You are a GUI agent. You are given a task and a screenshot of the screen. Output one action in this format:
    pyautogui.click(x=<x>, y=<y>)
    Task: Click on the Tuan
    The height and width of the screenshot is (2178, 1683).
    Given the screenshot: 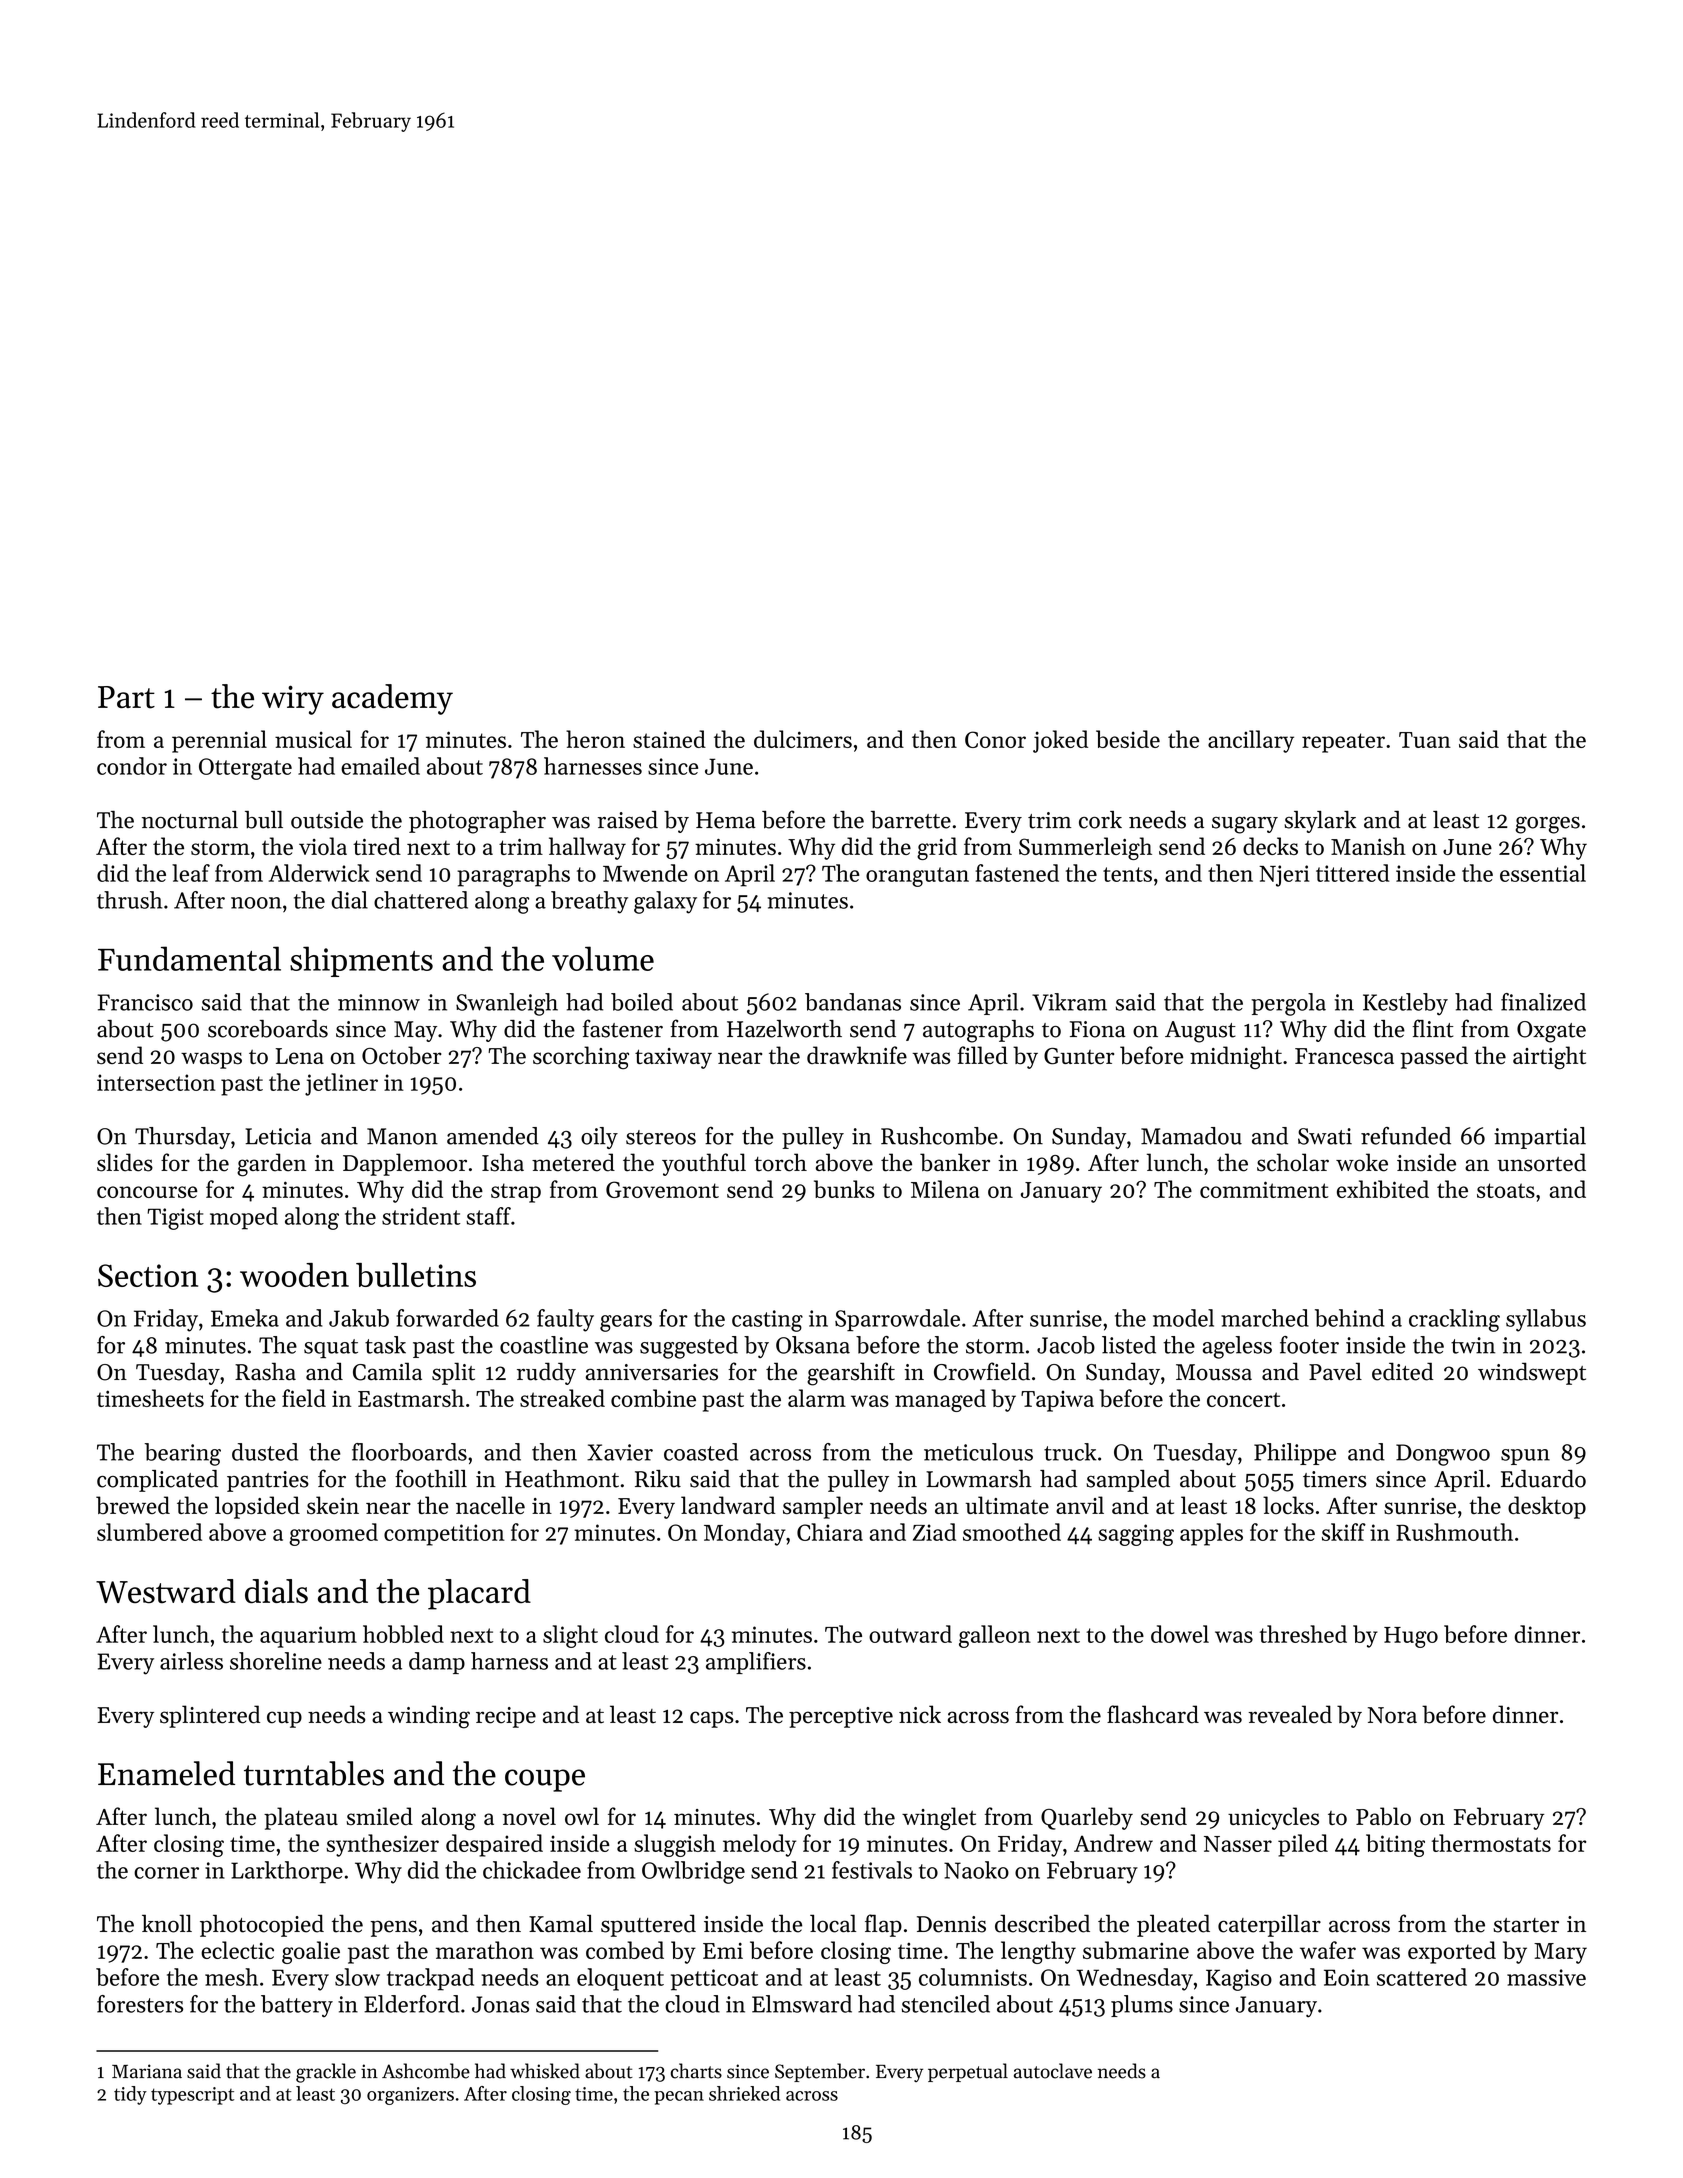 What is the action you would take?
    pyautogui.click(x=1425, y=740)
